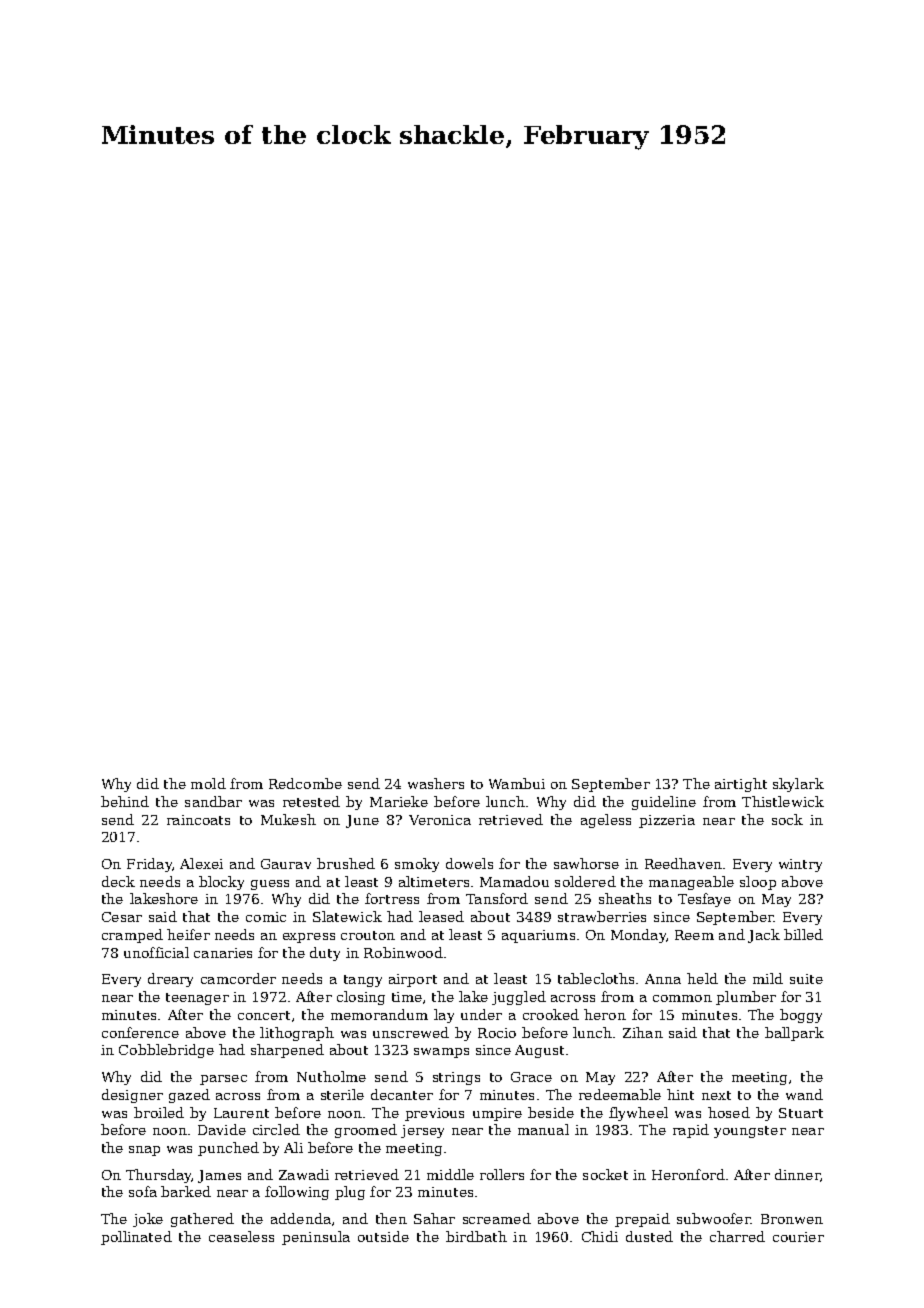 The height and width of the document is (1308, 924). Describe the element at coordinates (625, 898) in the document. I see `sheaths` at that location.
